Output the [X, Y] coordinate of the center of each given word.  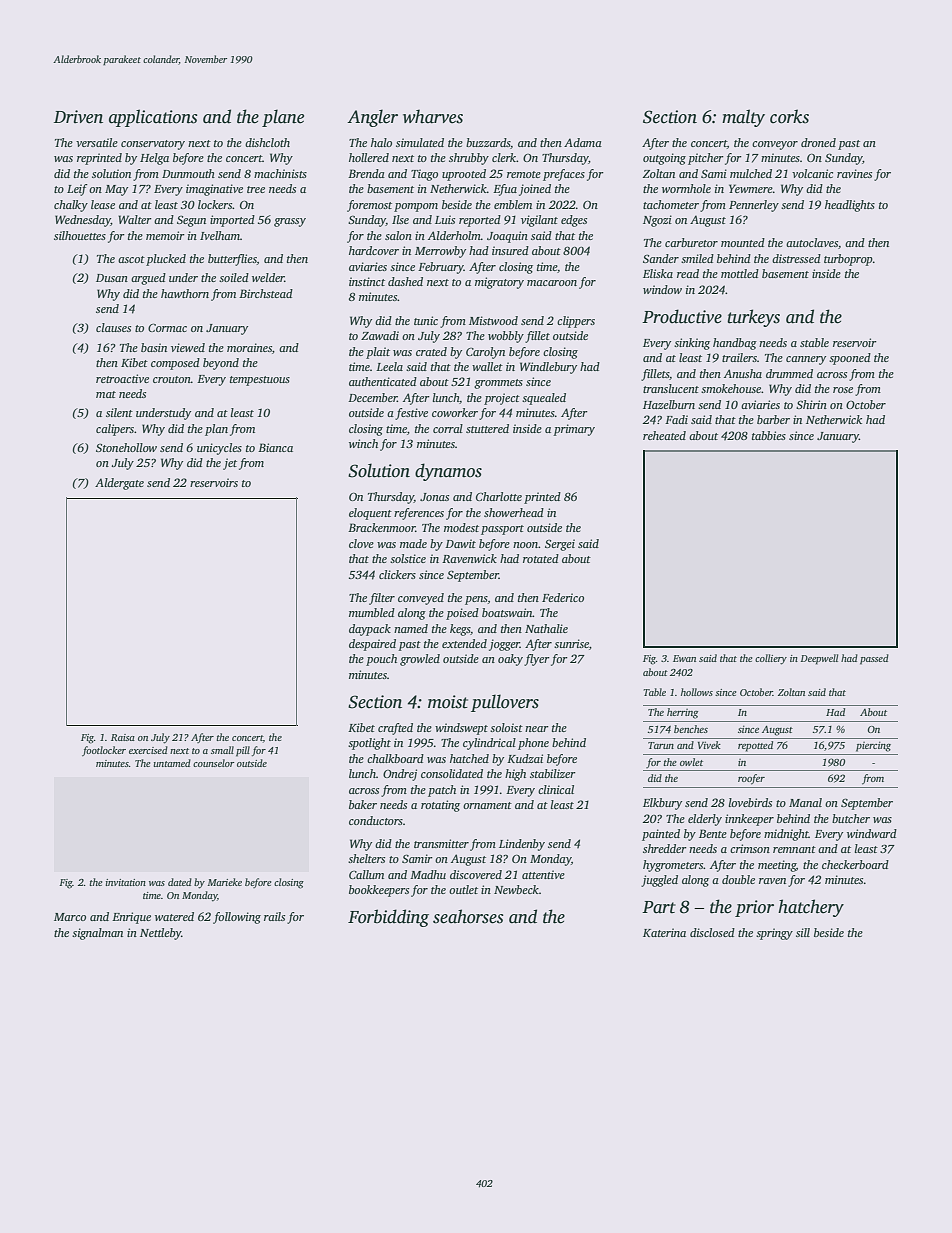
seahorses [468, 916]
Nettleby [161, 934]
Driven [78, 117]
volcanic [812, 173]
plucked [166, 260]
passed [874, 659]
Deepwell [819, 659]
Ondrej [400, 775]
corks [789, 116]
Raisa [123, 737]
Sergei [560, 545]
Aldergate [119, 484]
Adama [583, 142]
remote [524, 174]
